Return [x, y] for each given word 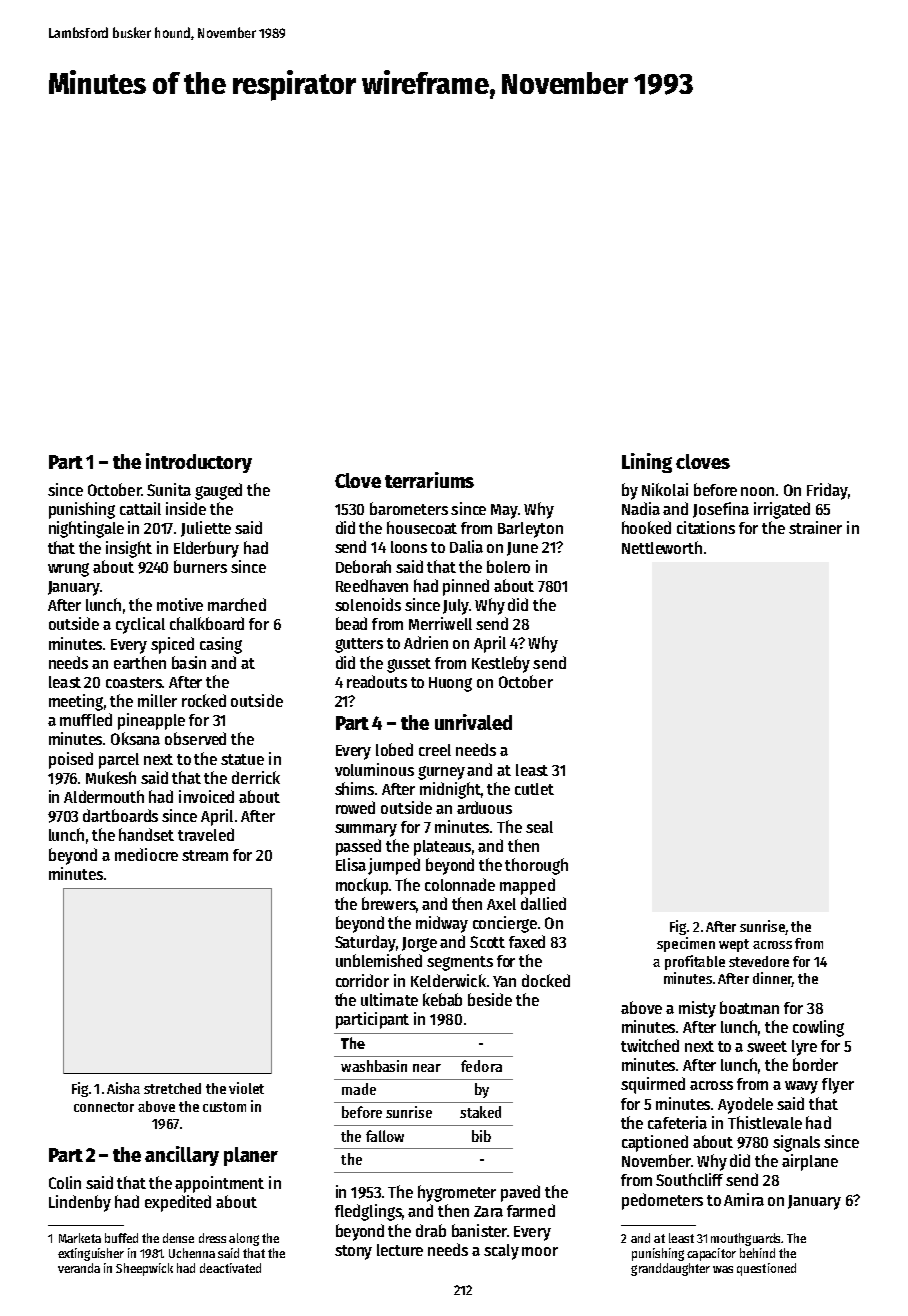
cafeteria [677, 1122]
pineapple [151, 721]
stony [353, 1252]
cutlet [534, 789]
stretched [172, 1088]
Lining [647, 463]
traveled [206, 834]
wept [734, 945]
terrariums [429, 480]
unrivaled [473, 722]
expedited [178, 1203]
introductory [199, 463]
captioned [655, 1143]
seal [539, 827]
